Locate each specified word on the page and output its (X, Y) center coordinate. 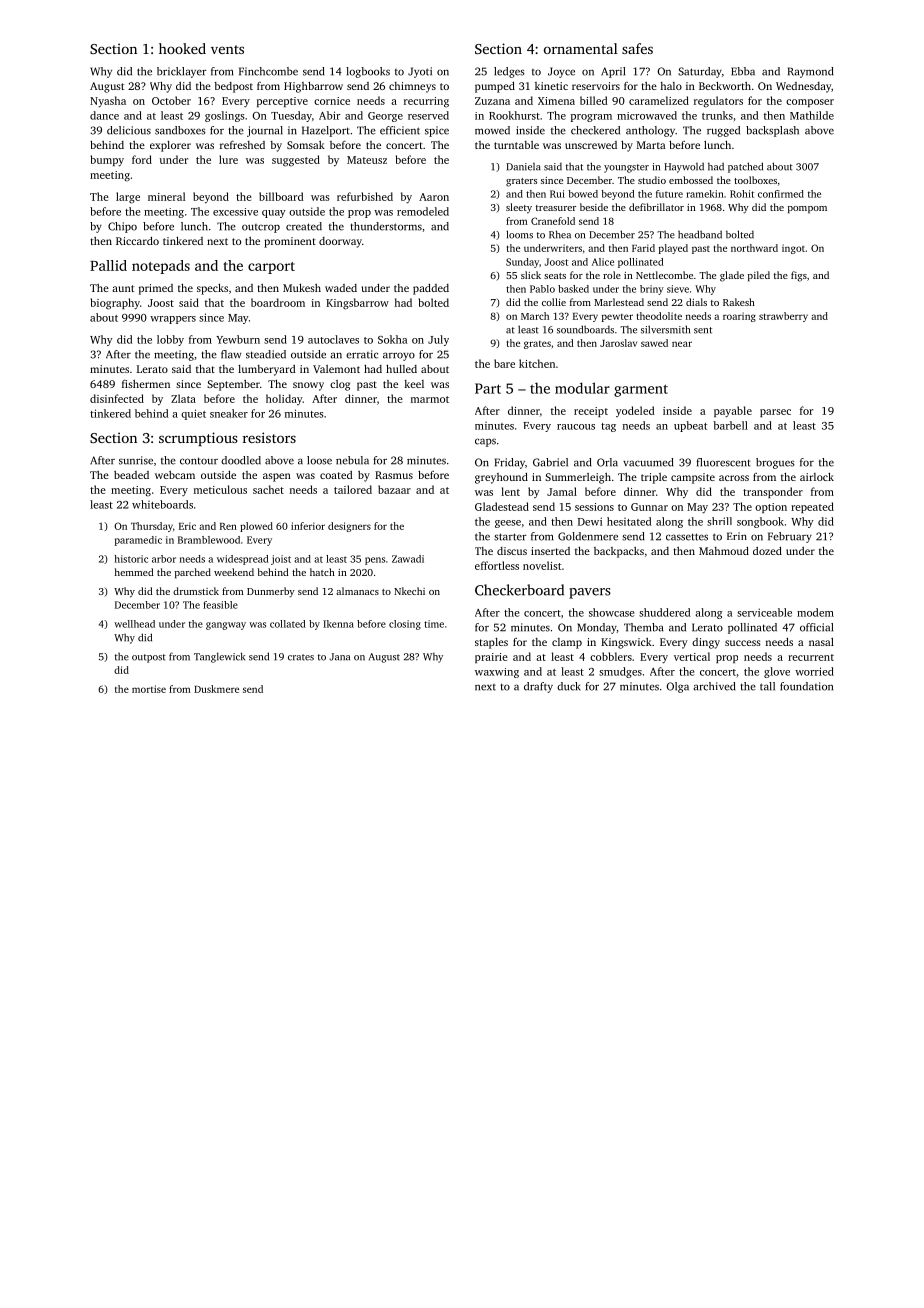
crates (301, 657)
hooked (182, 48)
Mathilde (812, 115)
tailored (353, 489)
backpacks (619, 552)
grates (537, 345)
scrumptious (198, 439)
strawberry (783, 317)
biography (115, 304)
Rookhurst (514, 115)
